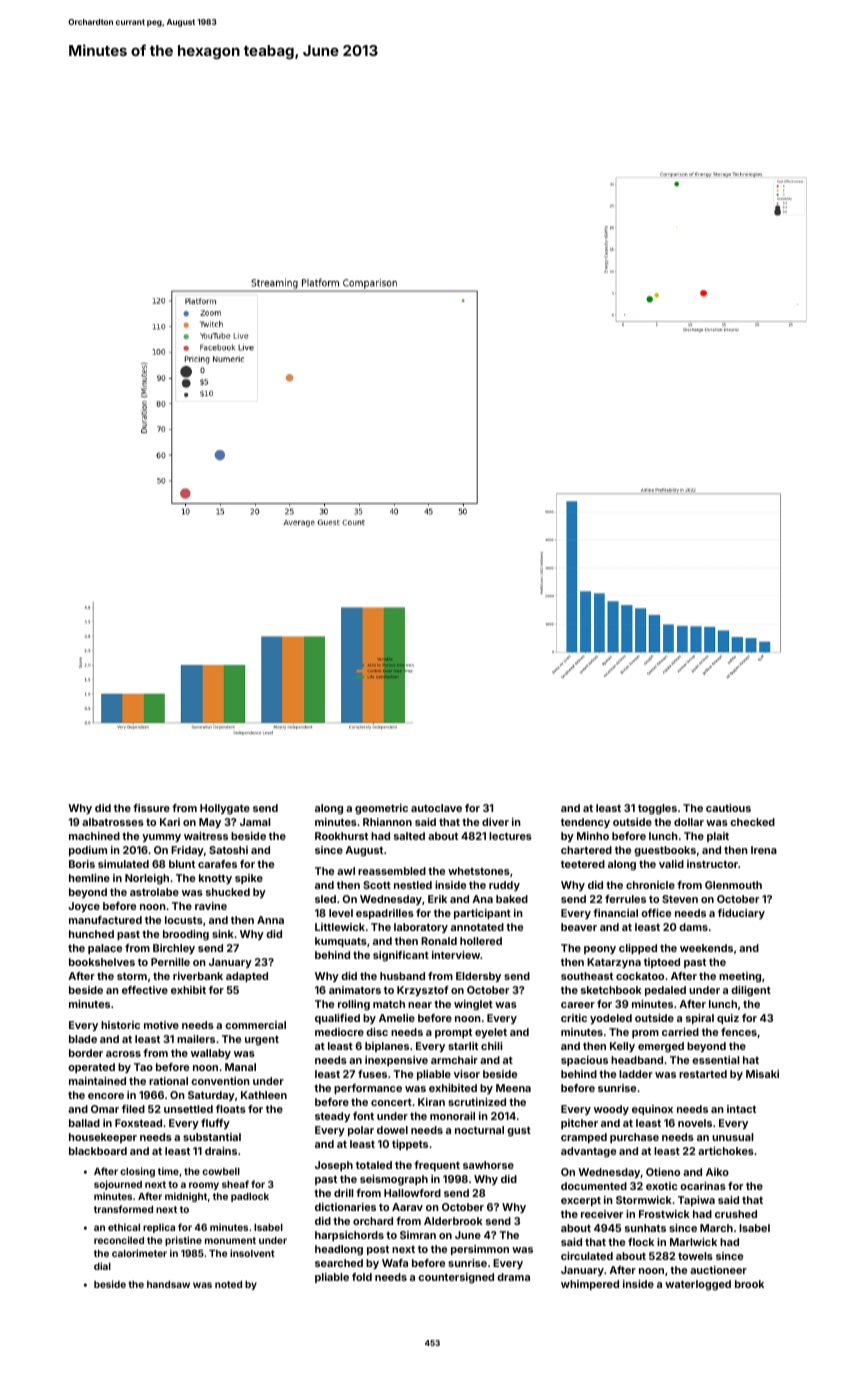 Image resolution: width=849 pixels, height=1400 pixels. Describe the element at coordinates (479, 1130) in the page. I see `nocturnal` at that location.
